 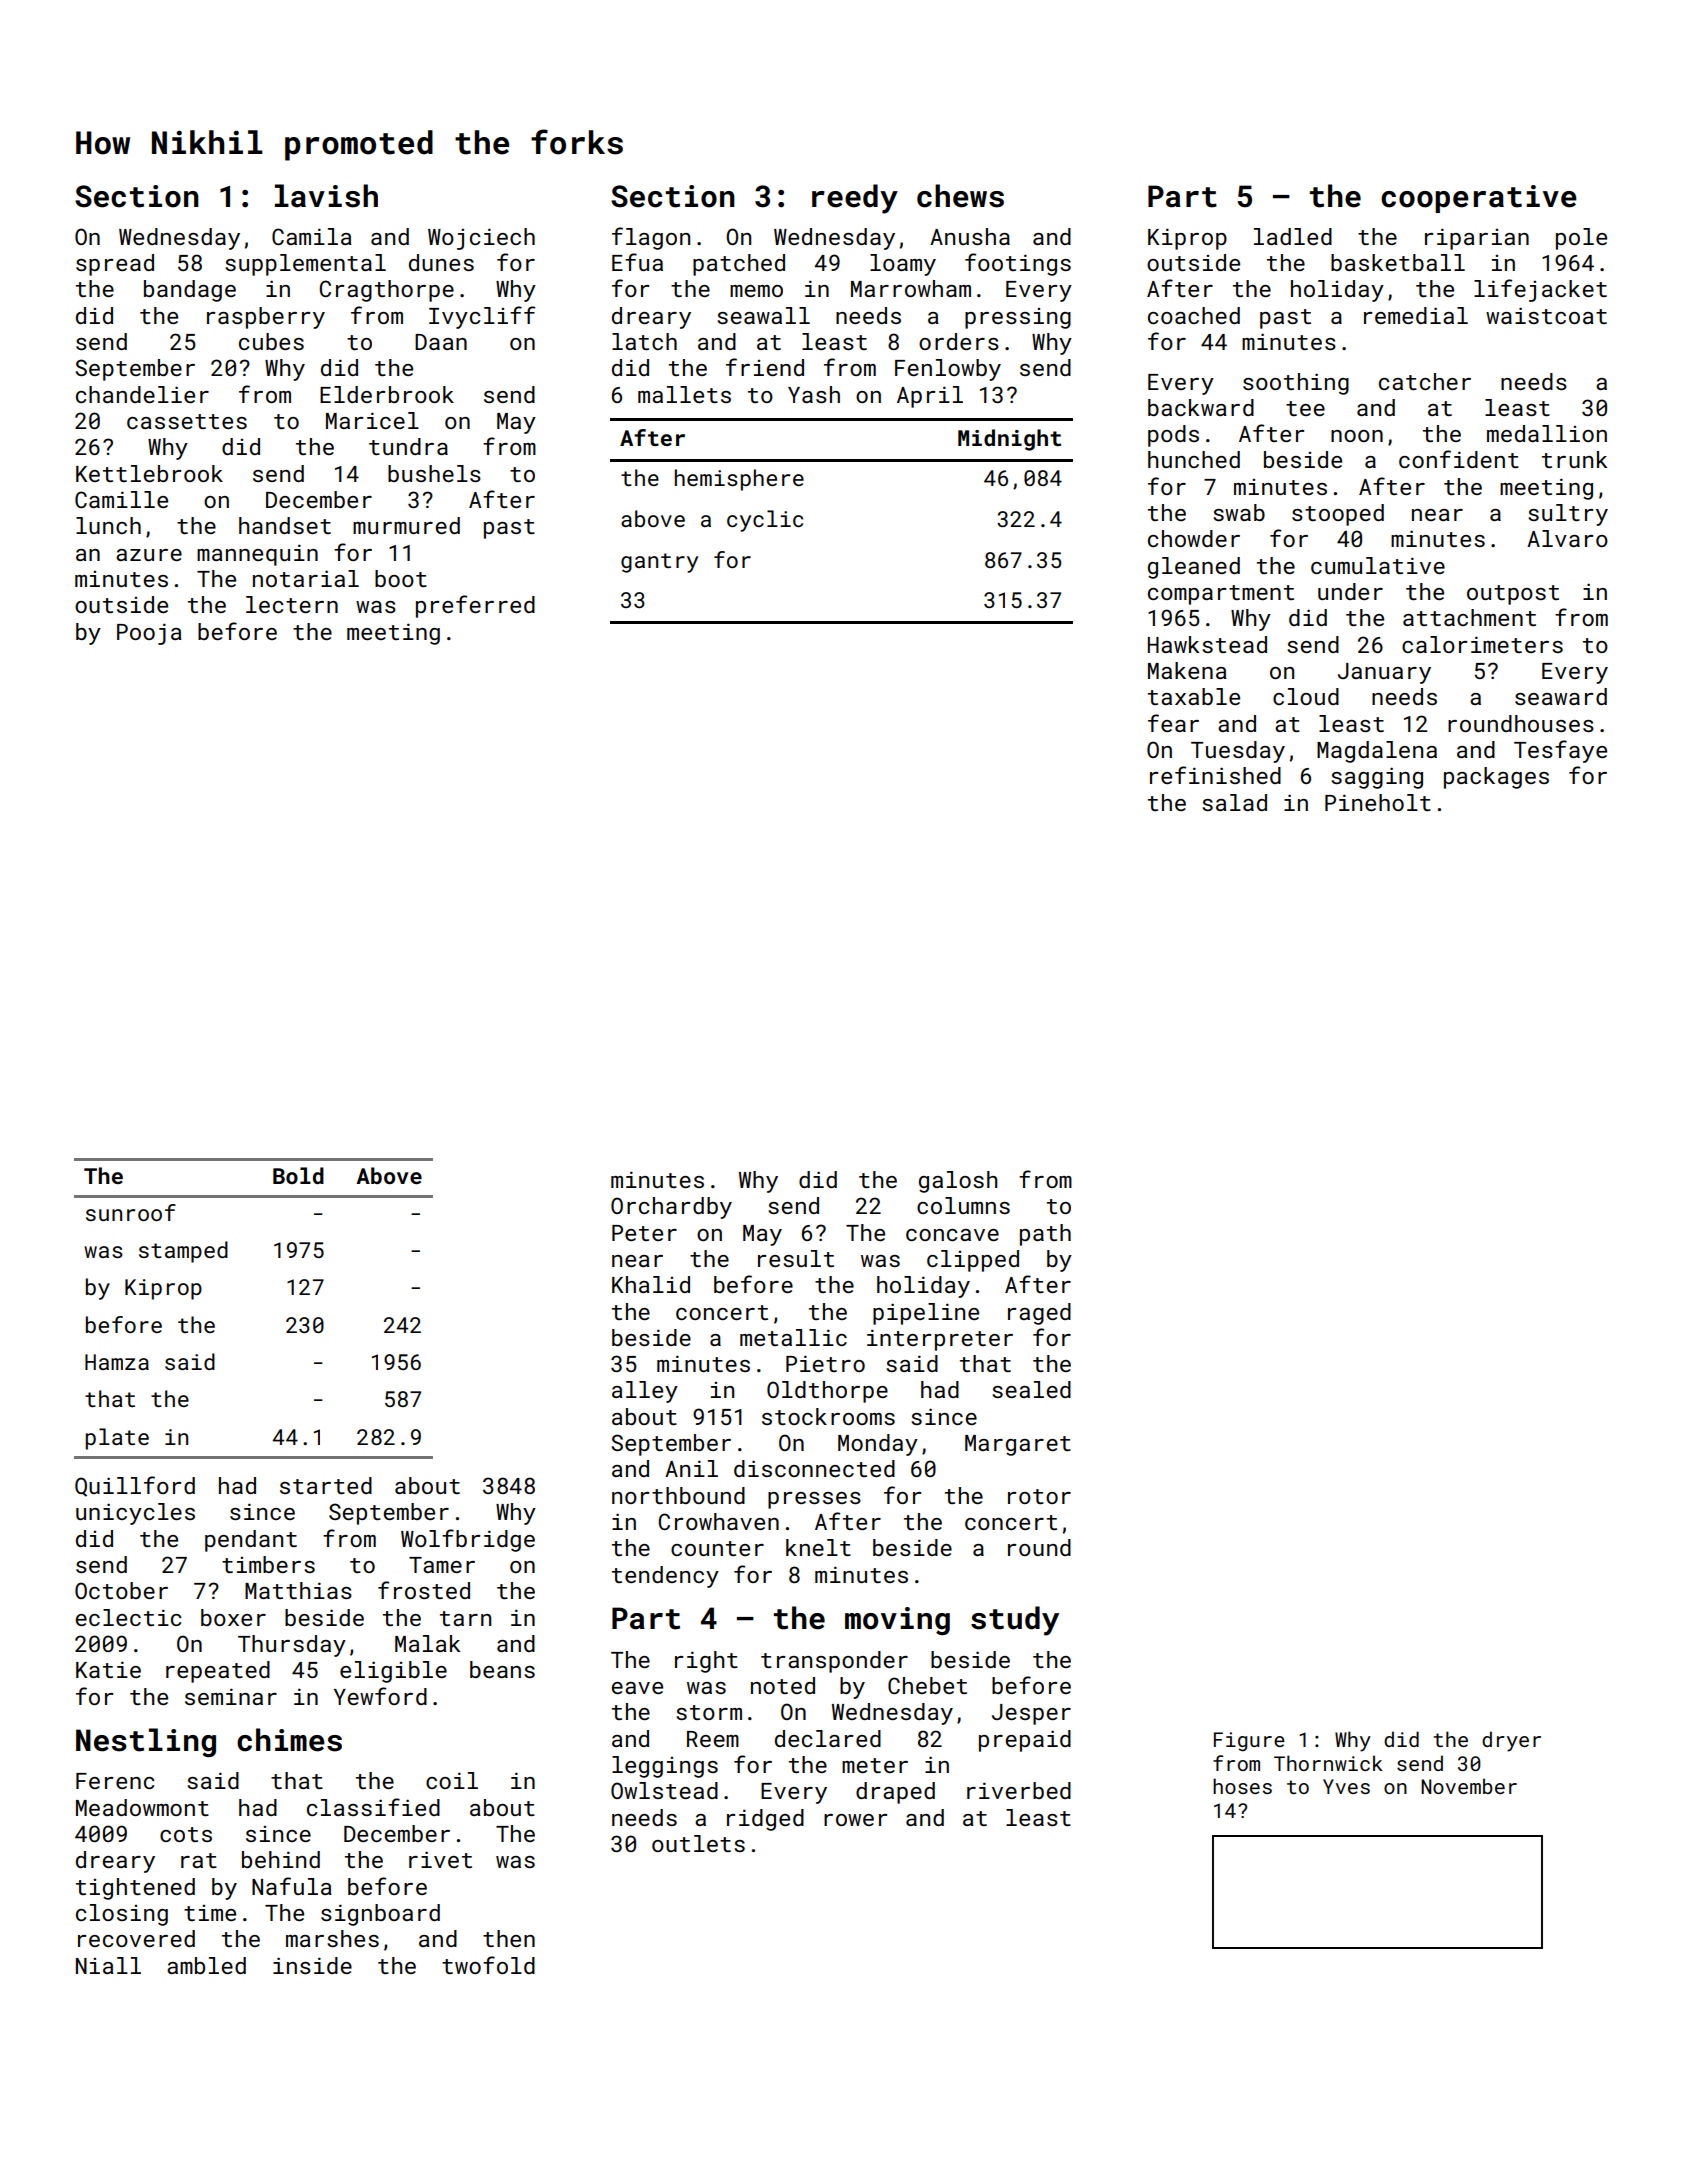 What do you see at coordinates (1496, 778) in the document?
I see `packages` at bounding box center [1496, 778].
